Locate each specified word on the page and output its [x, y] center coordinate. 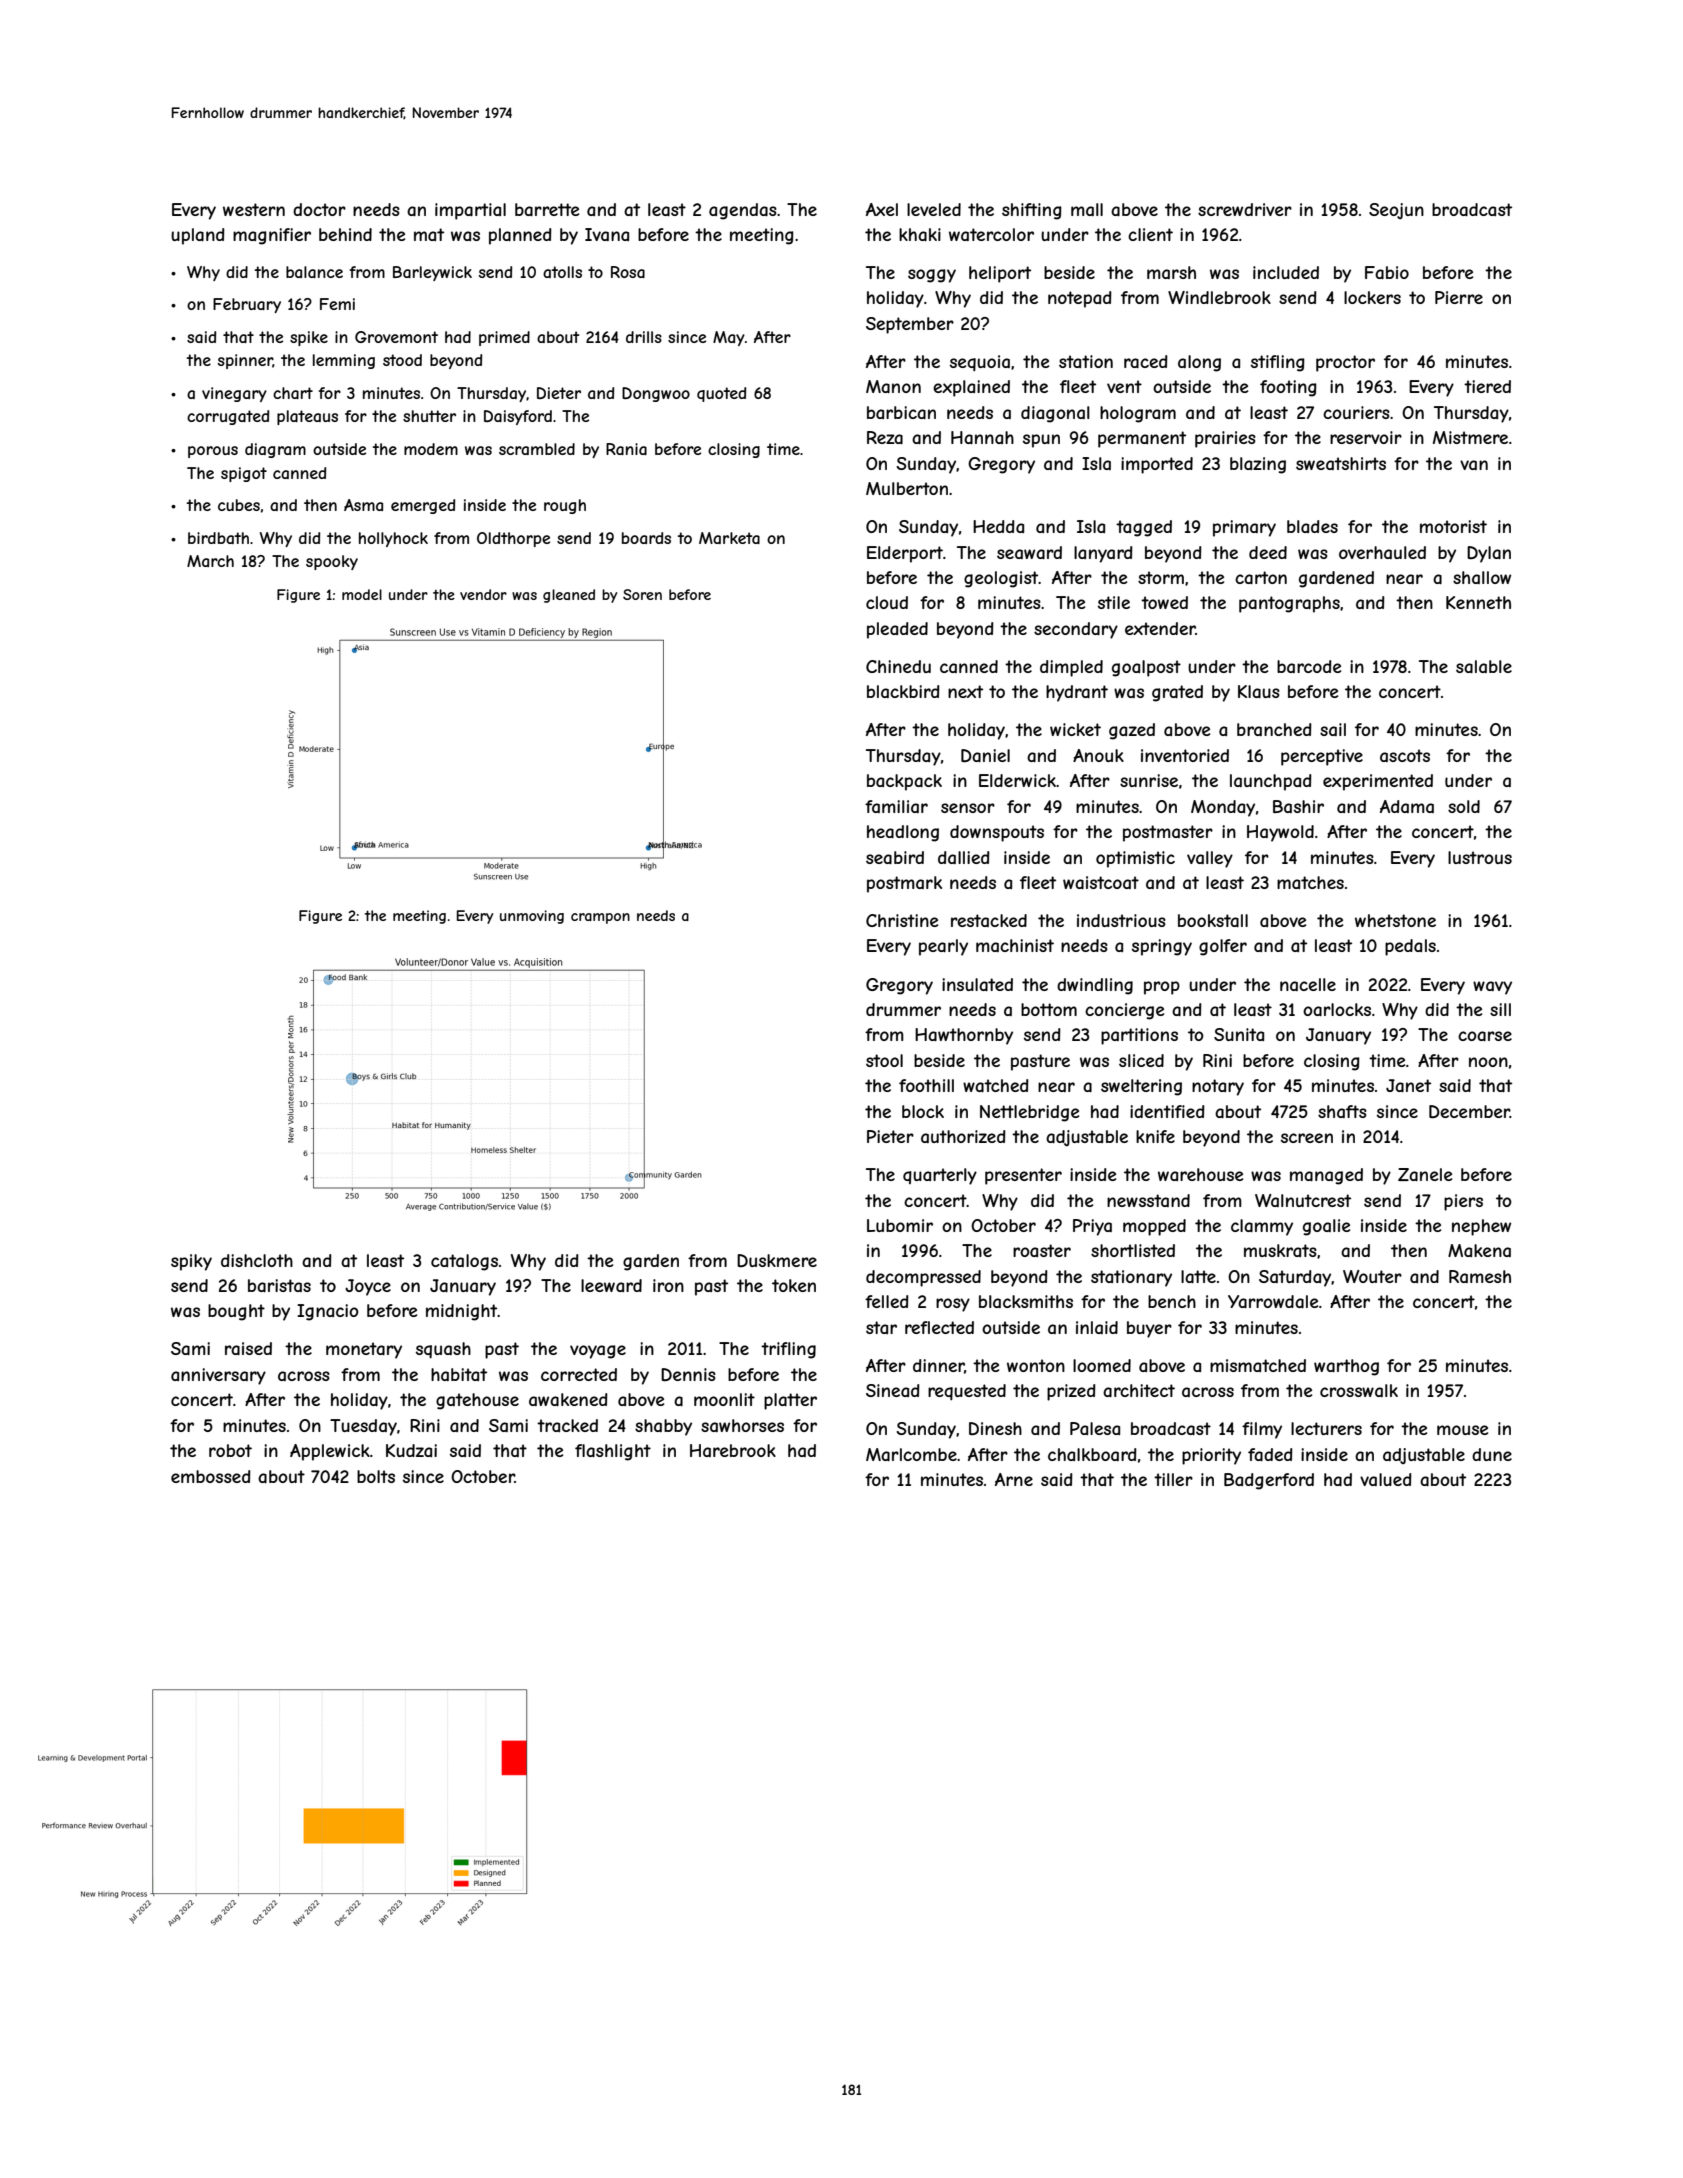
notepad [1080, 299]
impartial [470, 211]
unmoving [532, 917]
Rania [626, 449]
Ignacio [328, 1312]
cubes [239, 505]
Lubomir [900, 1225]
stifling [1278, 363]
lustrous [1480, 857]
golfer [1223, 947]
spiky [191, 1262]
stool [884, 1060]
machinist [1015, 945]
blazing [1258, 465]
